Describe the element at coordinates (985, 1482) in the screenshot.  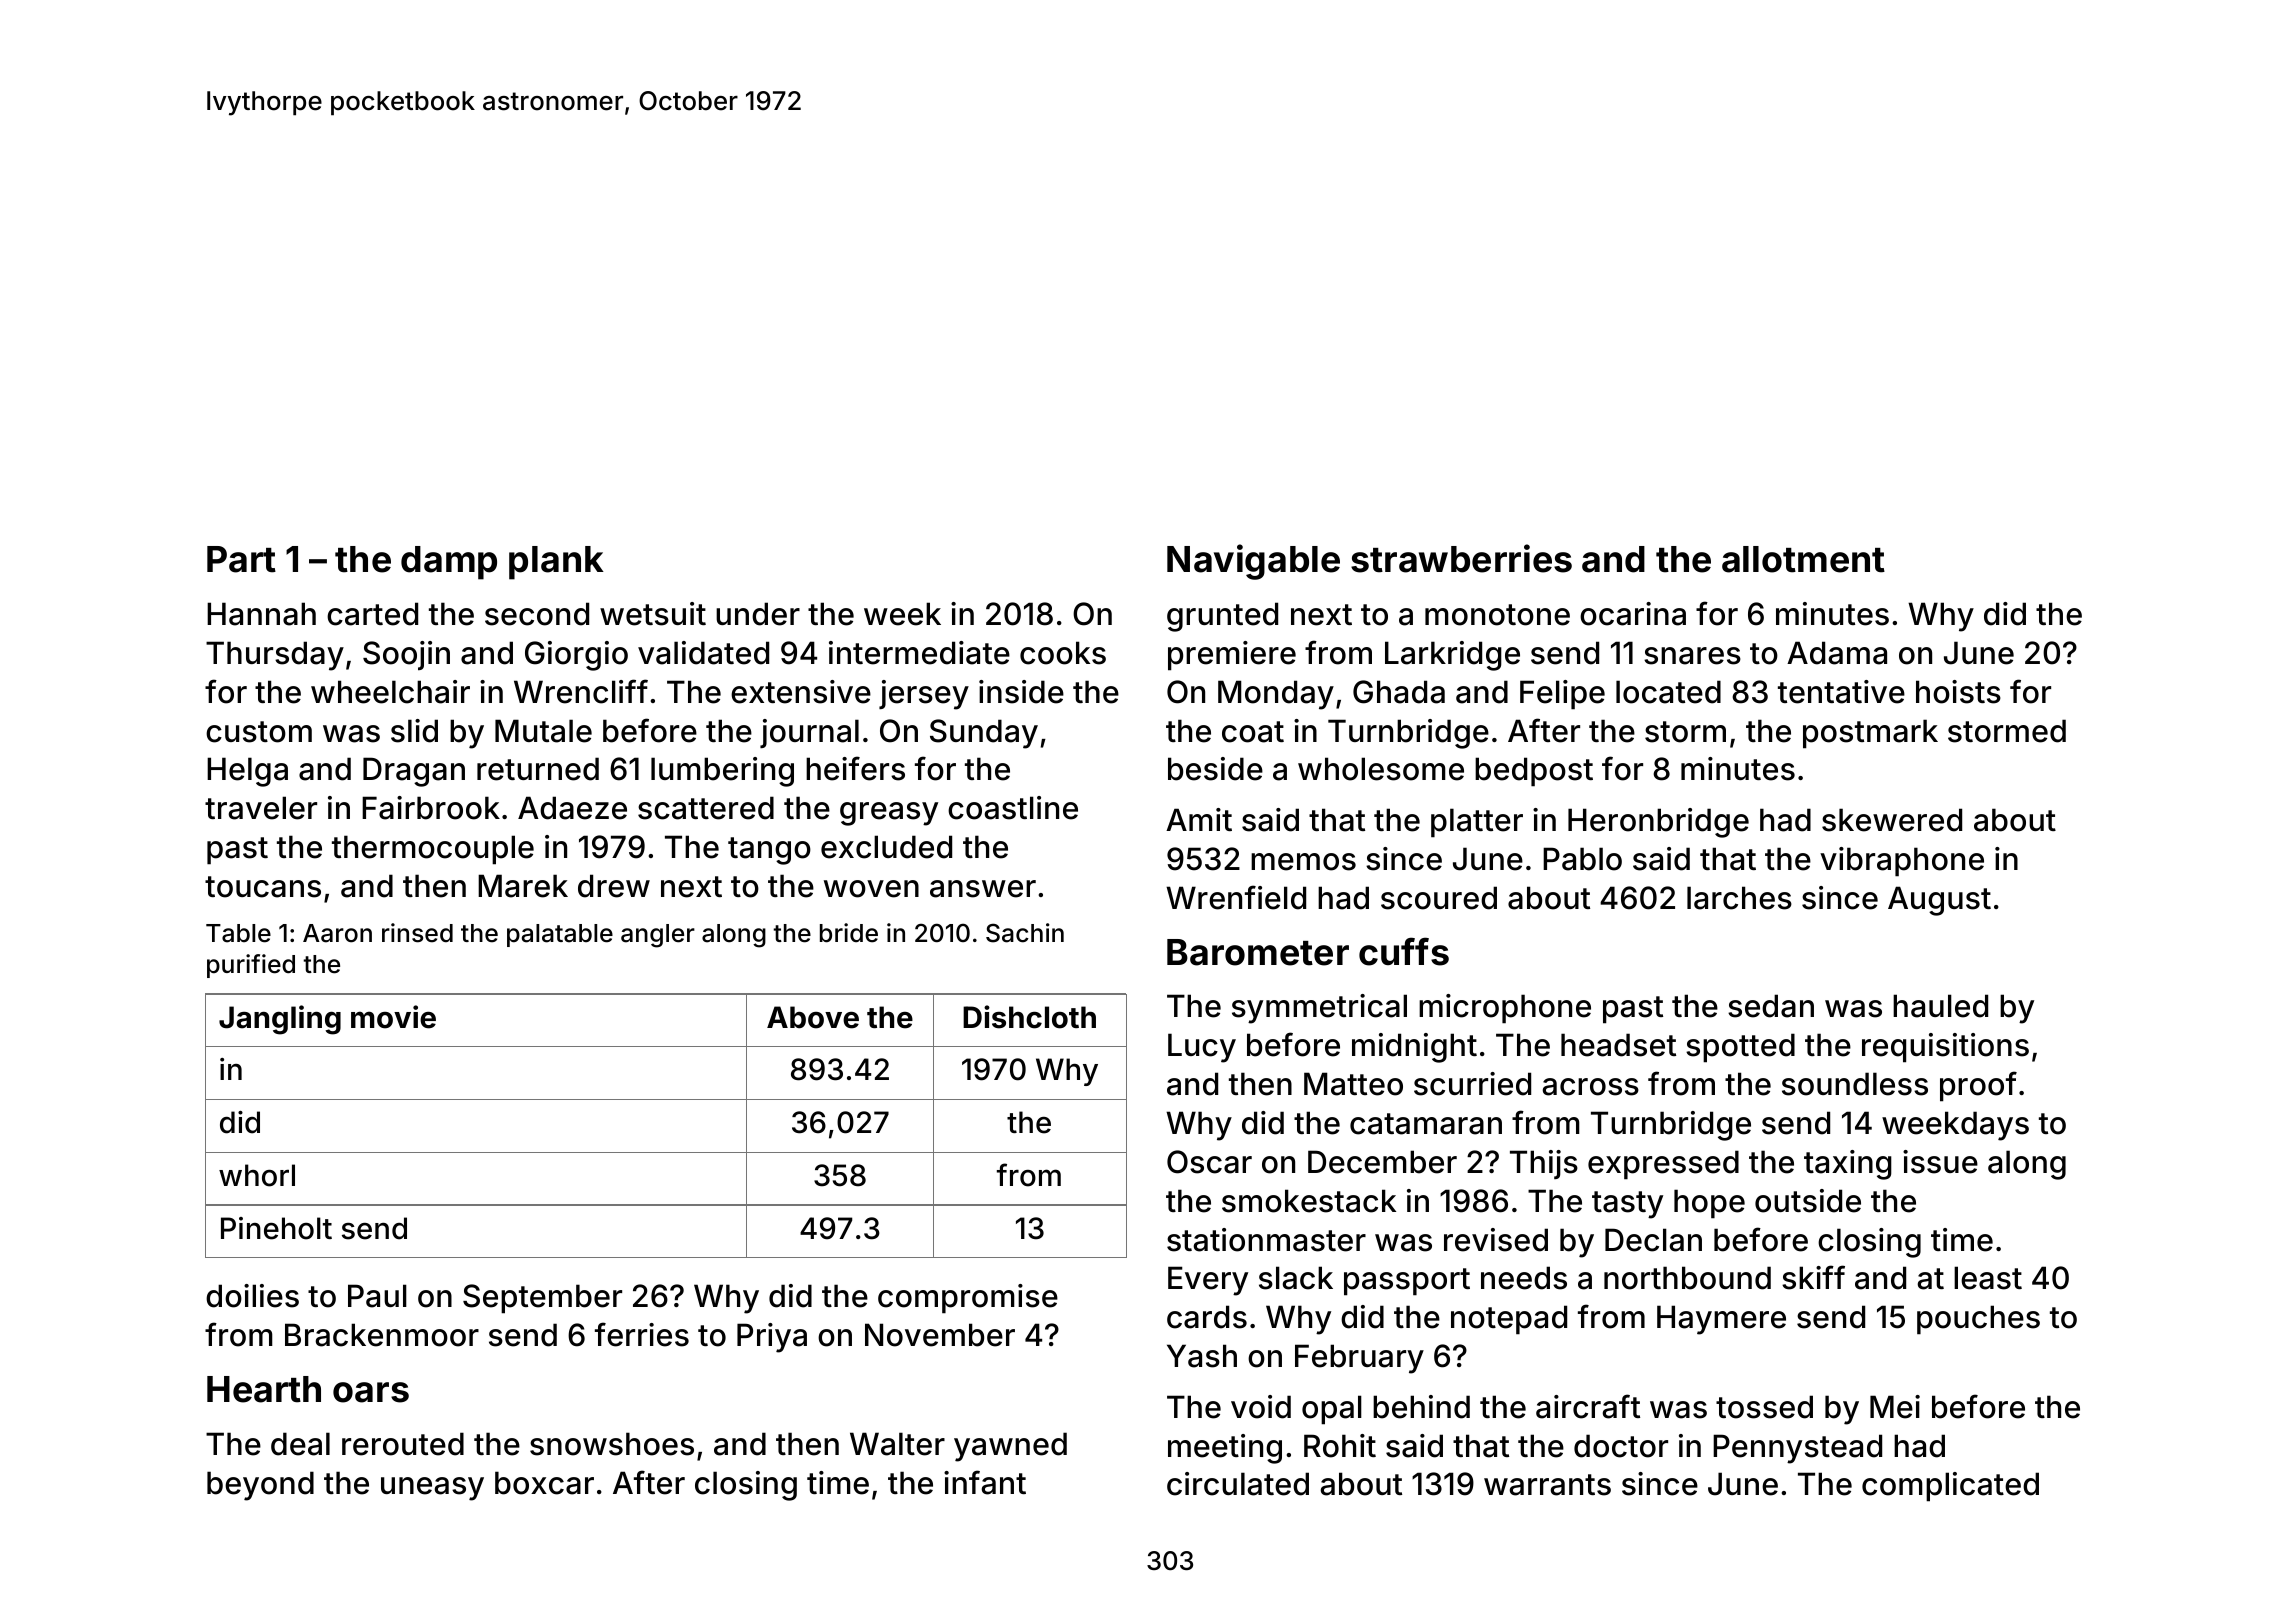
I see `infant` at that location.
